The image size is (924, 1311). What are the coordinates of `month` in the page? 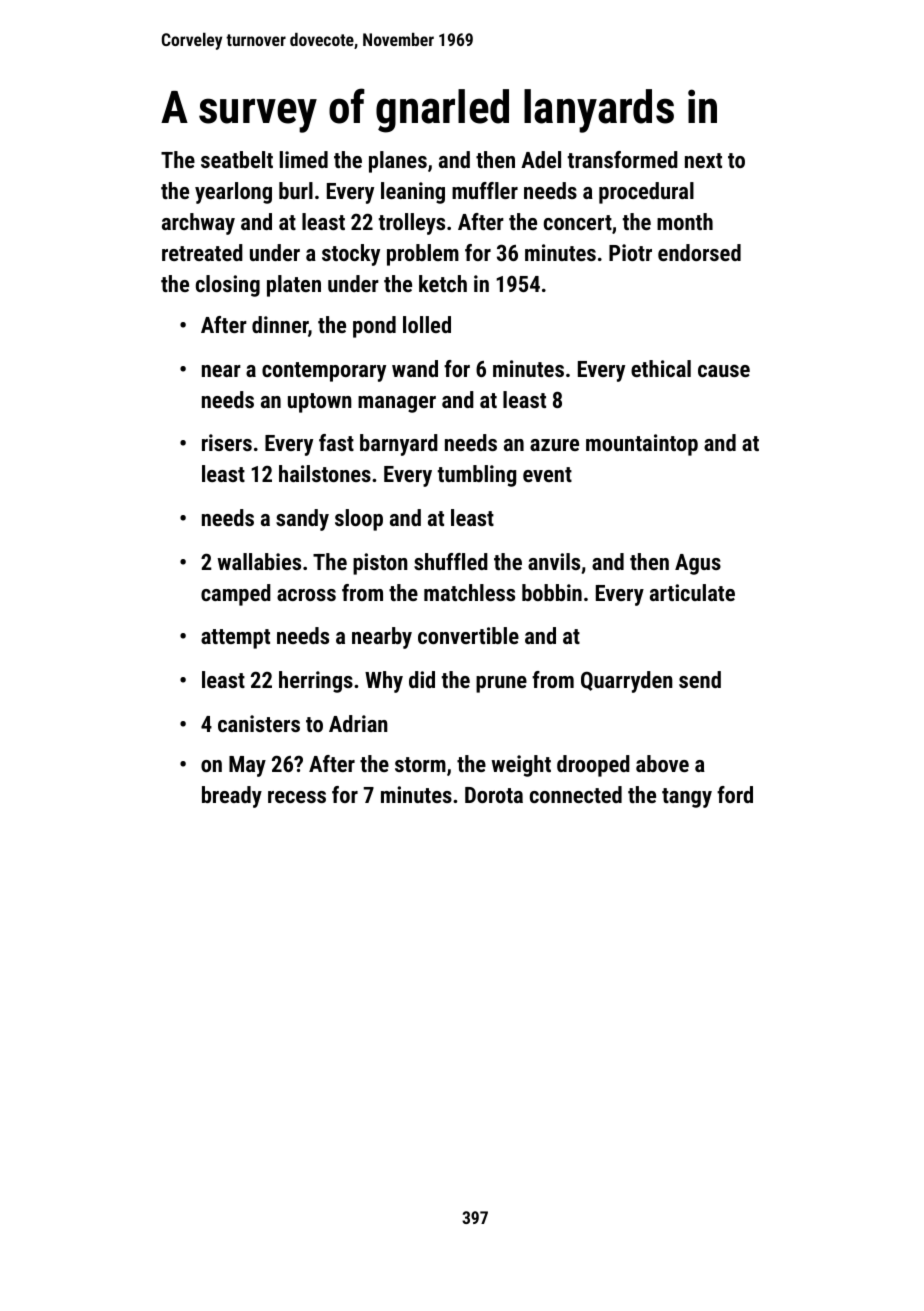 It's located at (685, 221).
